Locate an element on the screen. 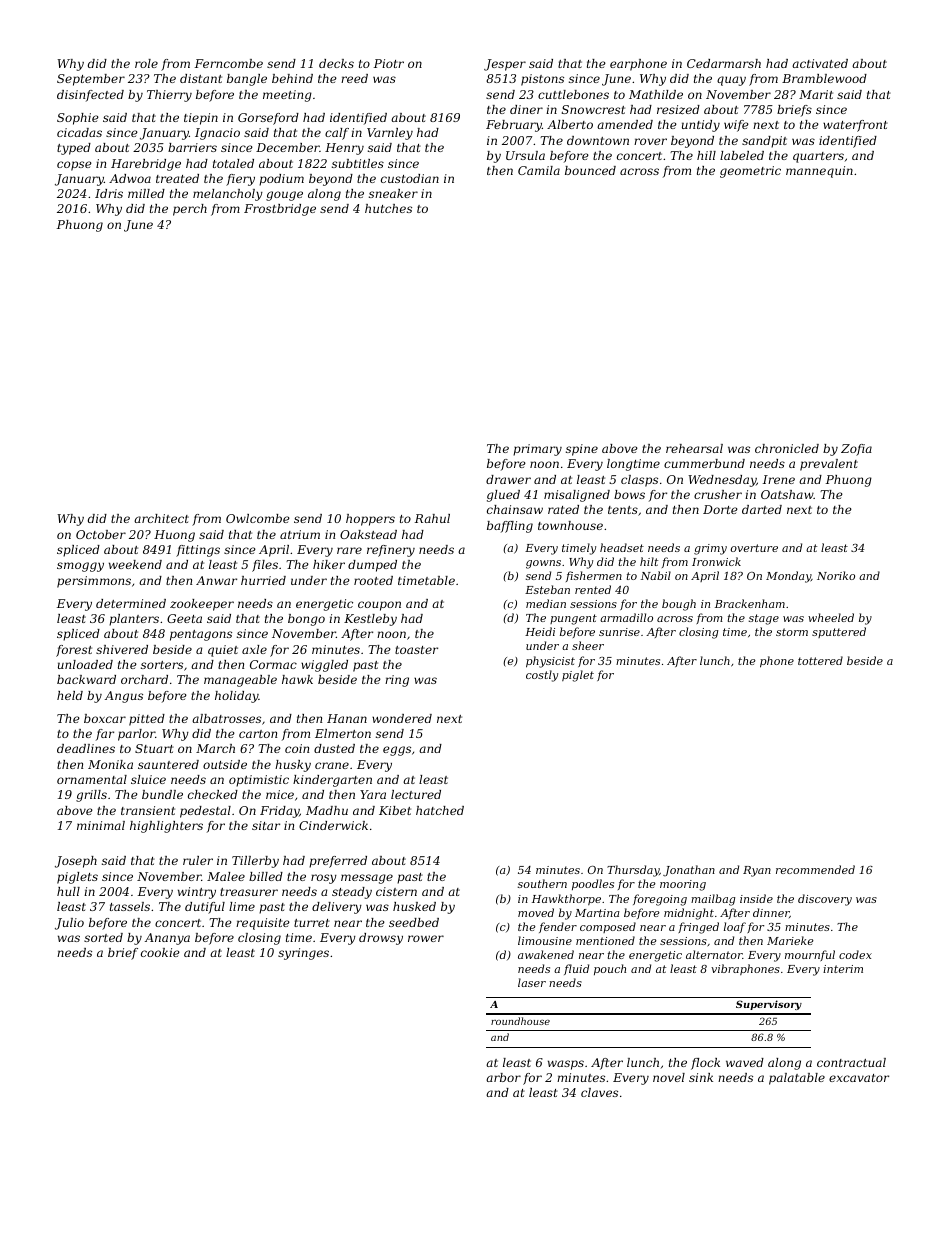 The image size is (952, 1233). cookie is located at coordinates (160, 952).
